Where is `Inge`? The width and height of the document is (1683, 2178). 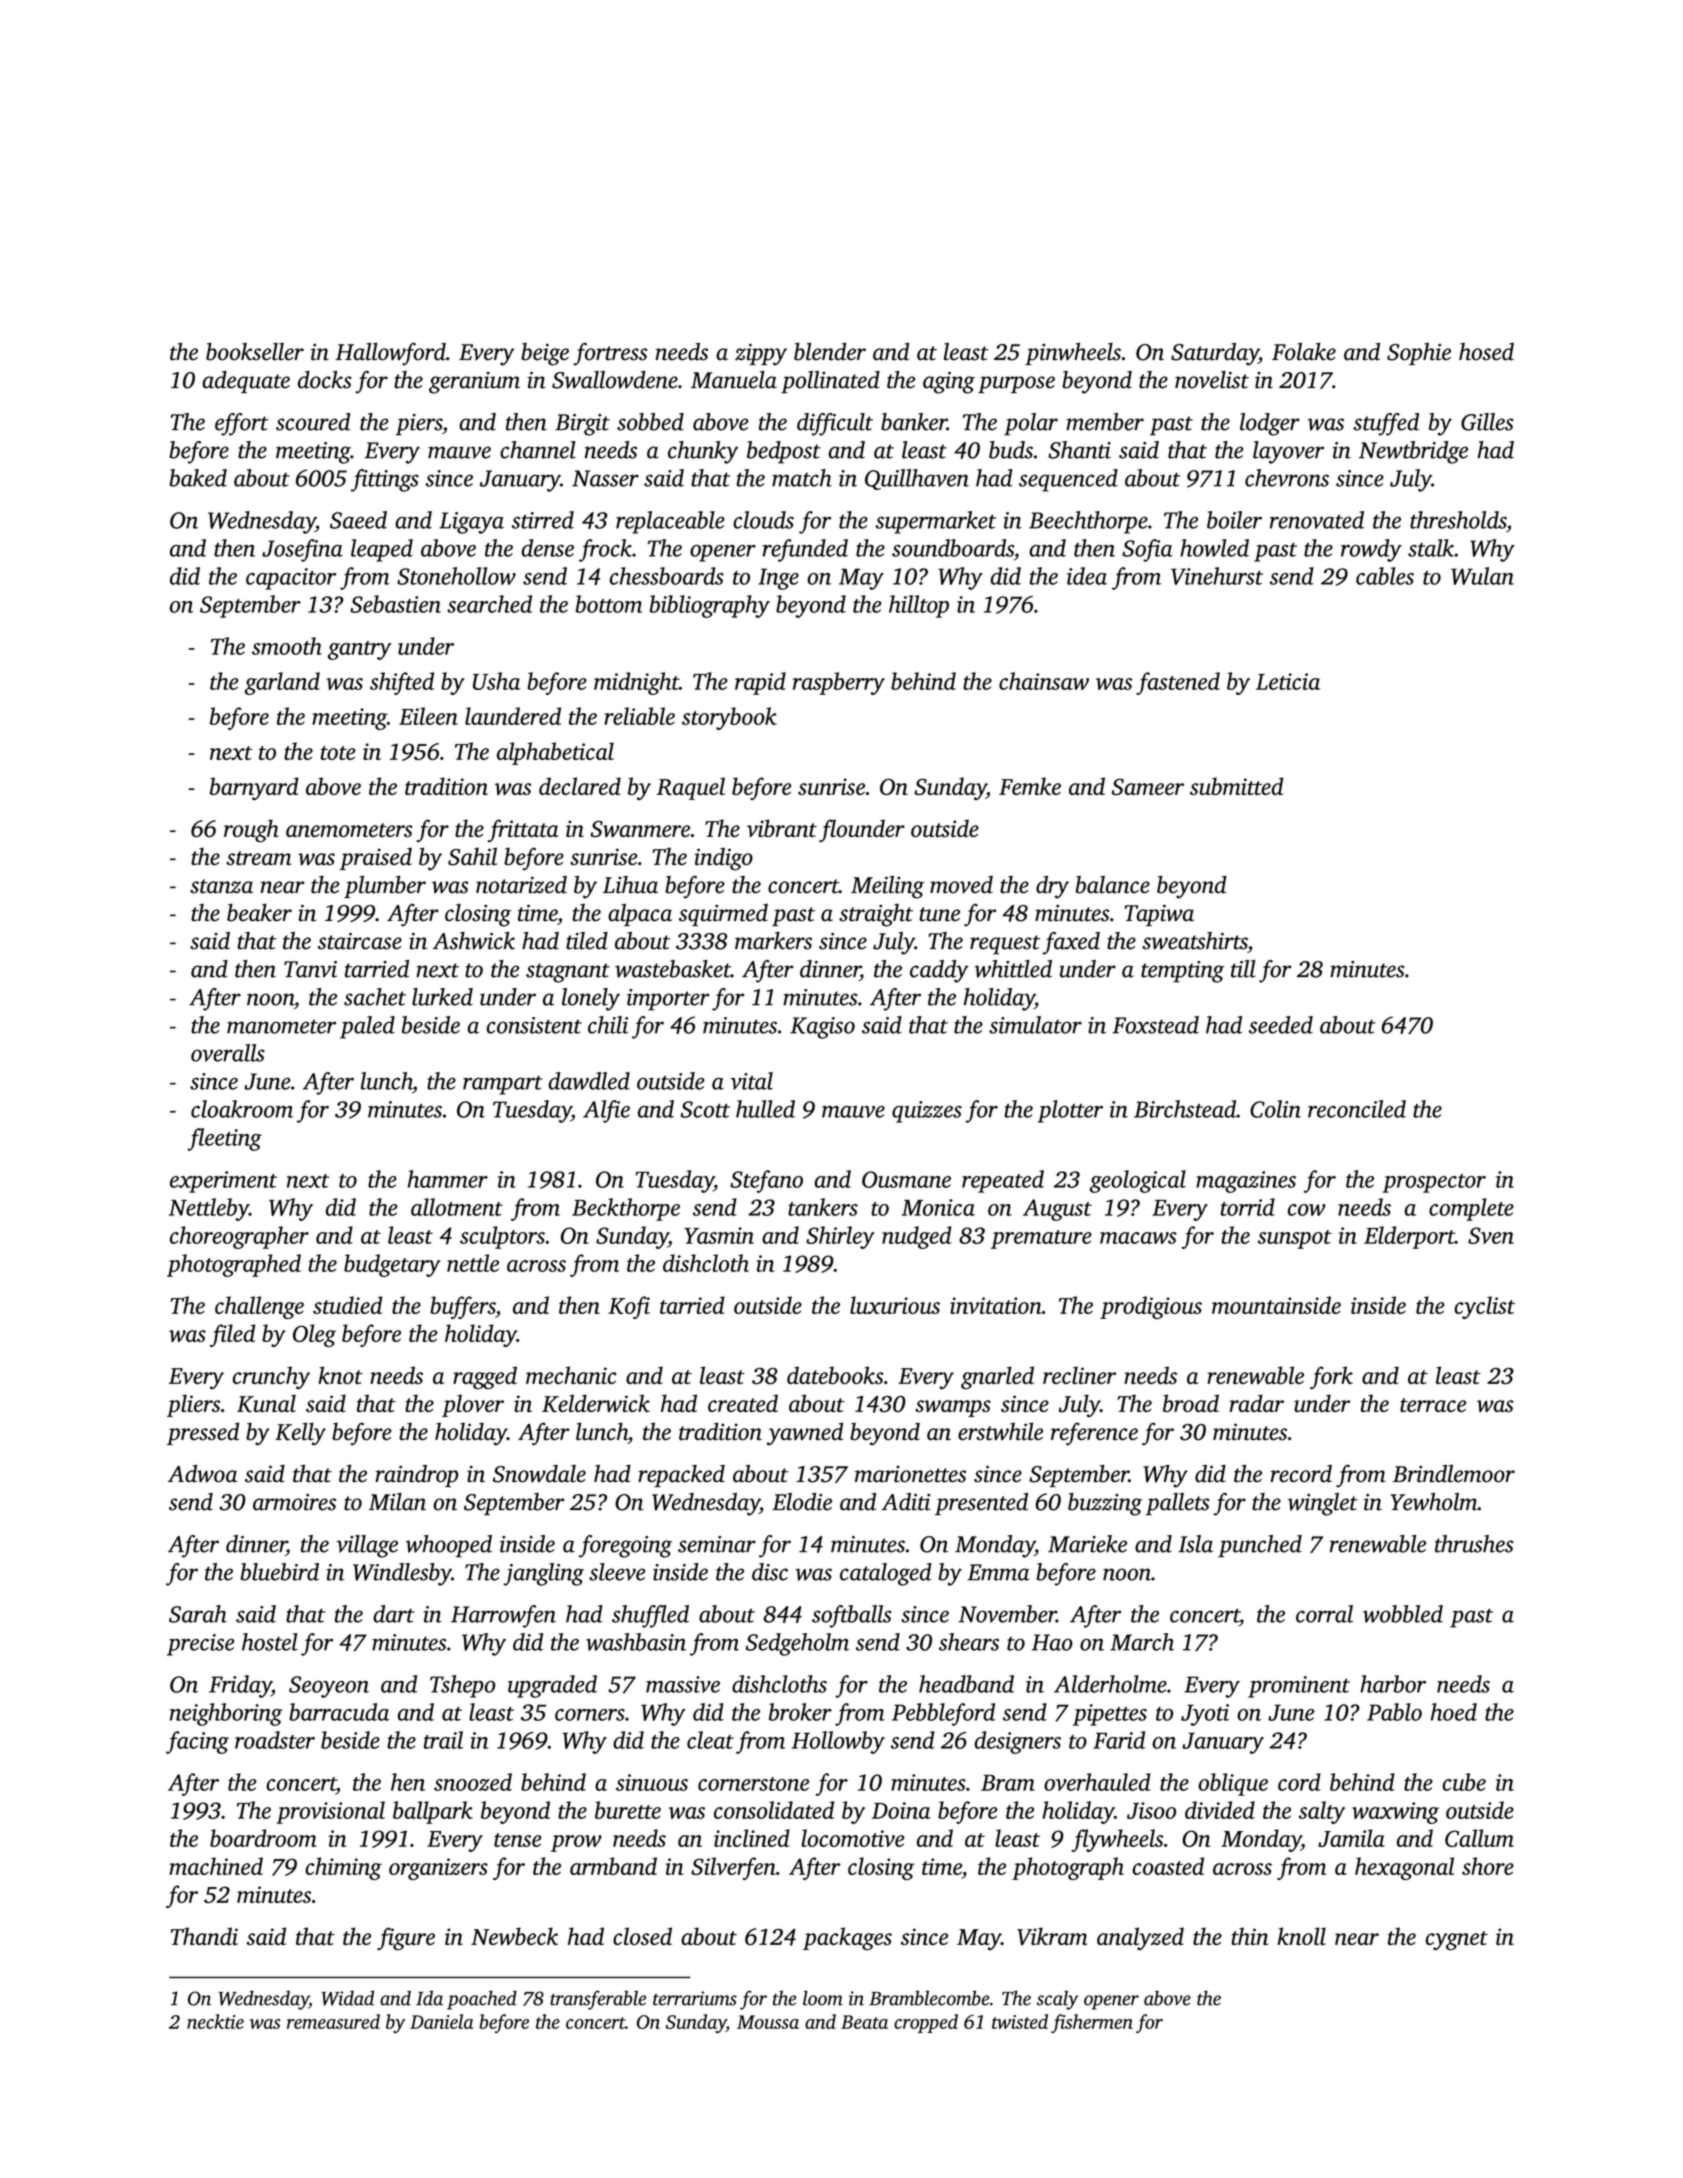 Inge is located at coordinates (778, 579).
